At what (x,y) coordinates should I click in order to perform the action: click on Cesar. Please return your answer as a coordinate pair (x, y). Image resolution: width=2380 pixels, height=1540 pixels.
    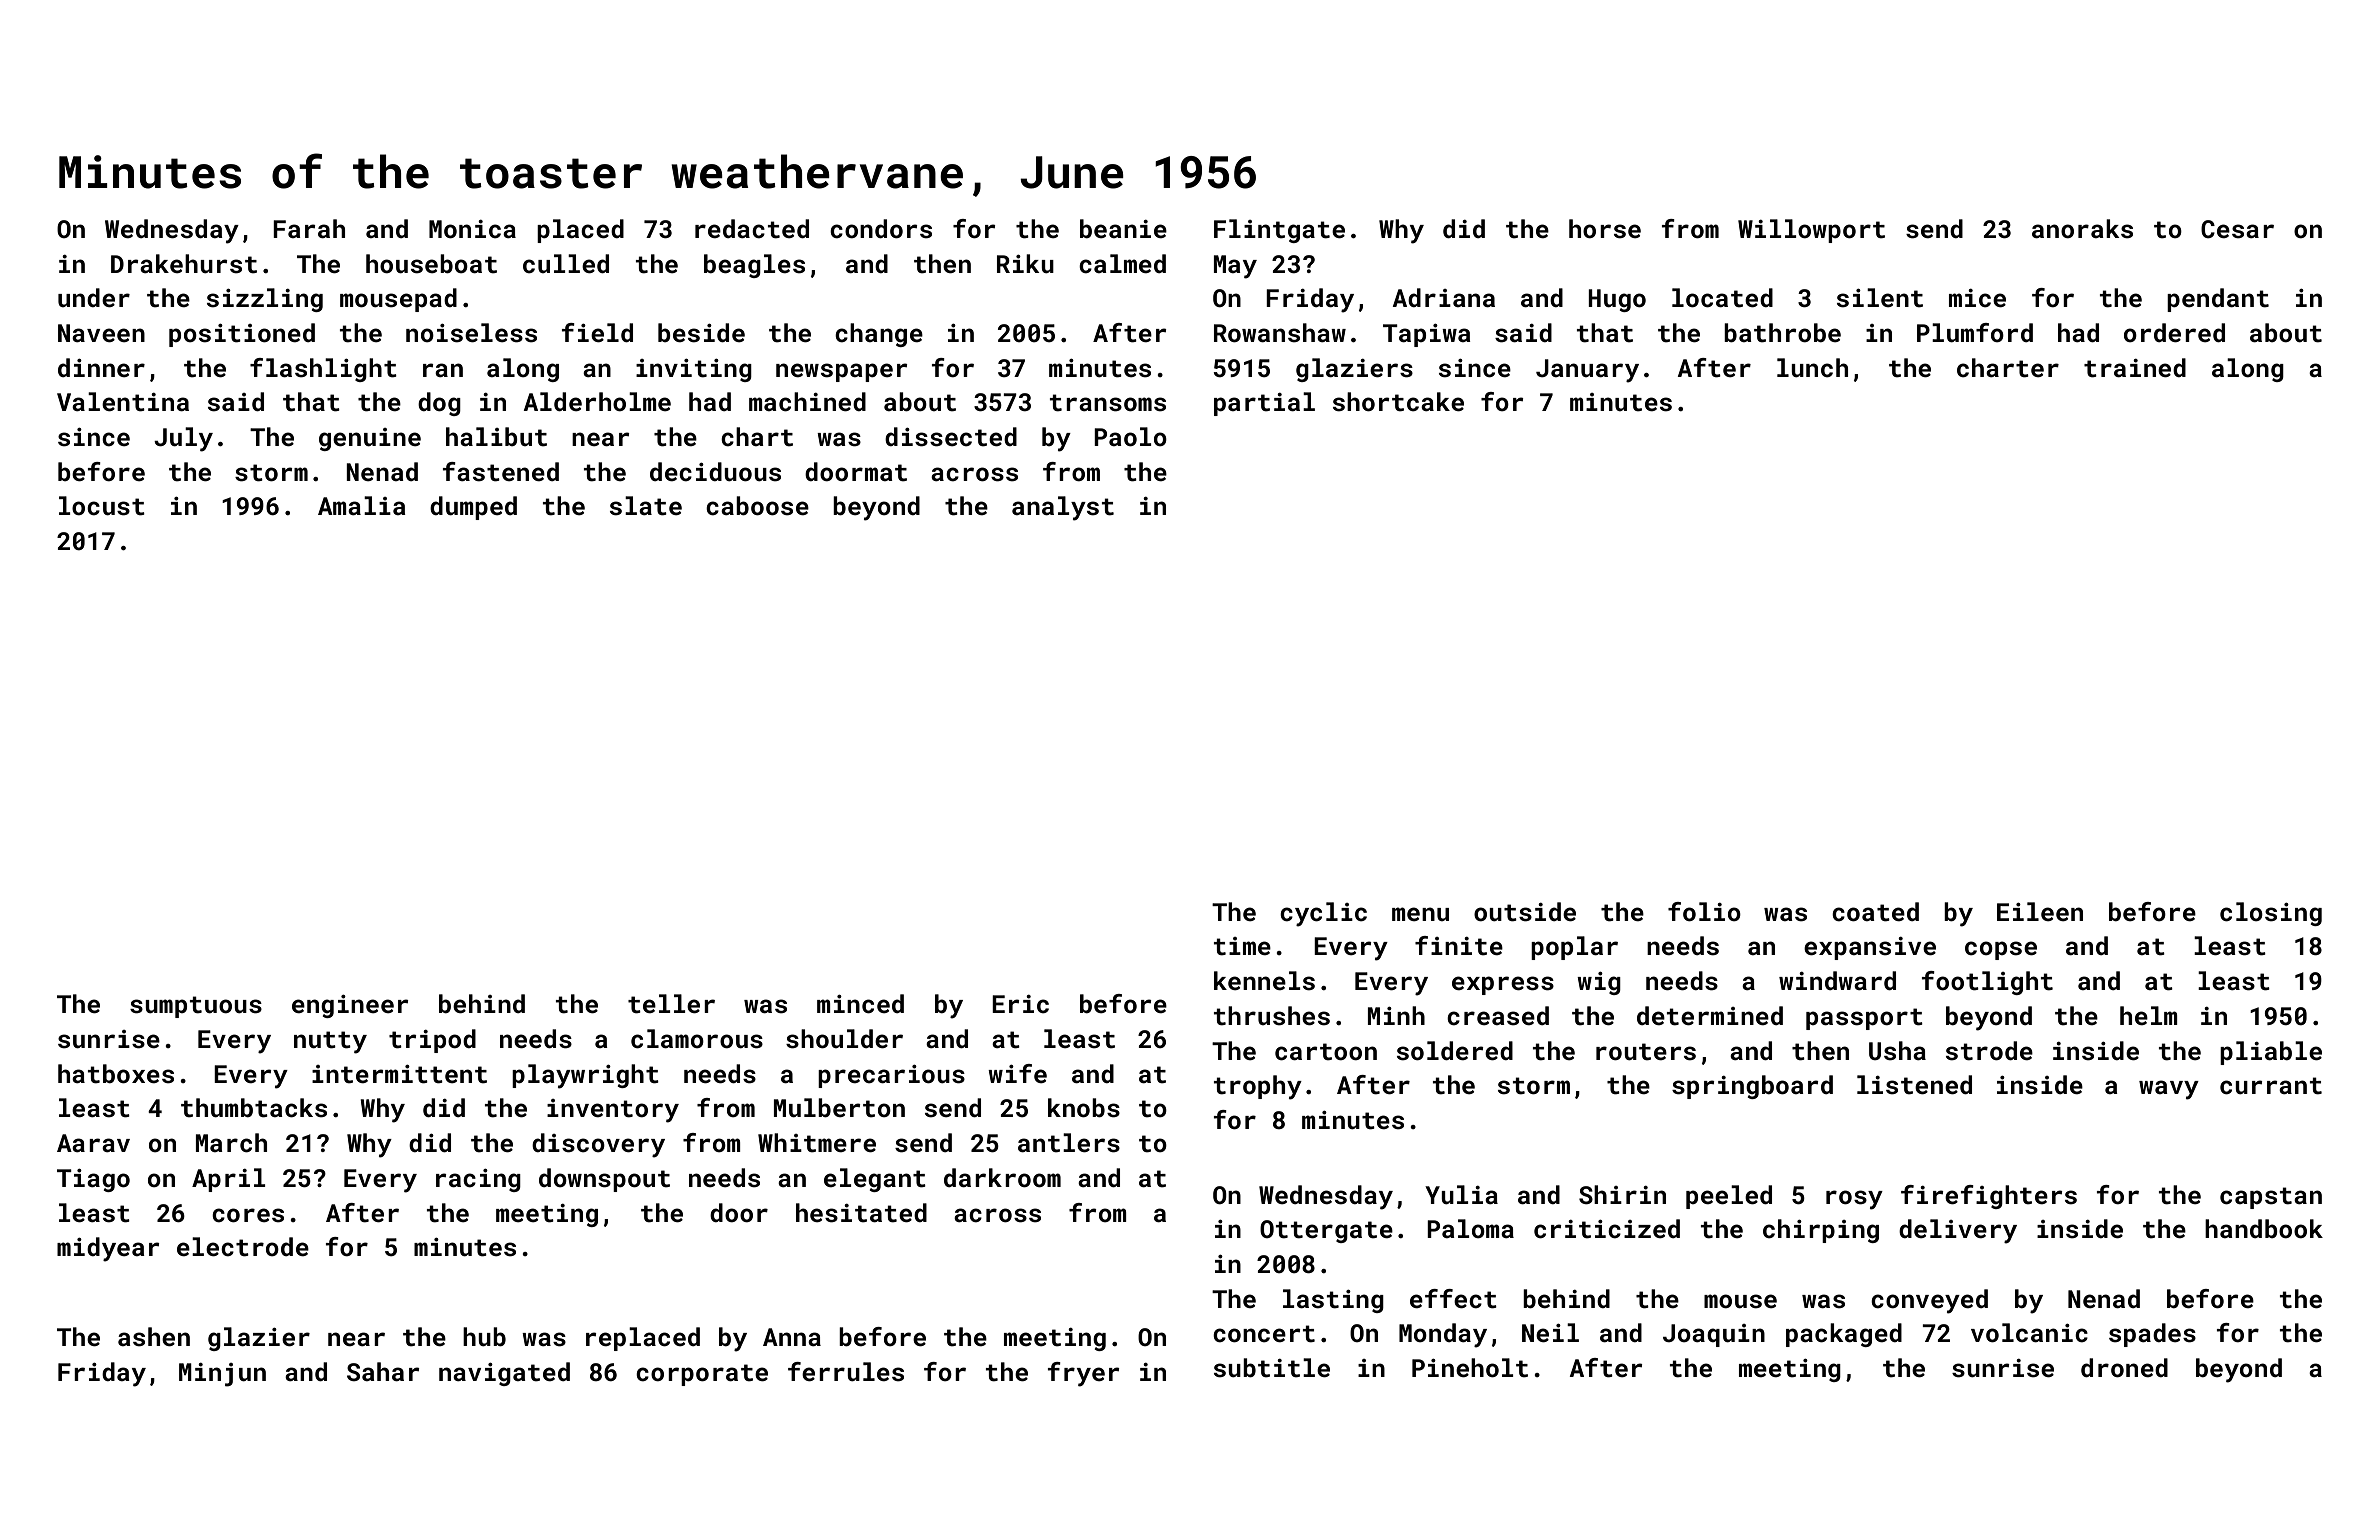
    Looking at the image, I should click on (2237, 229).
